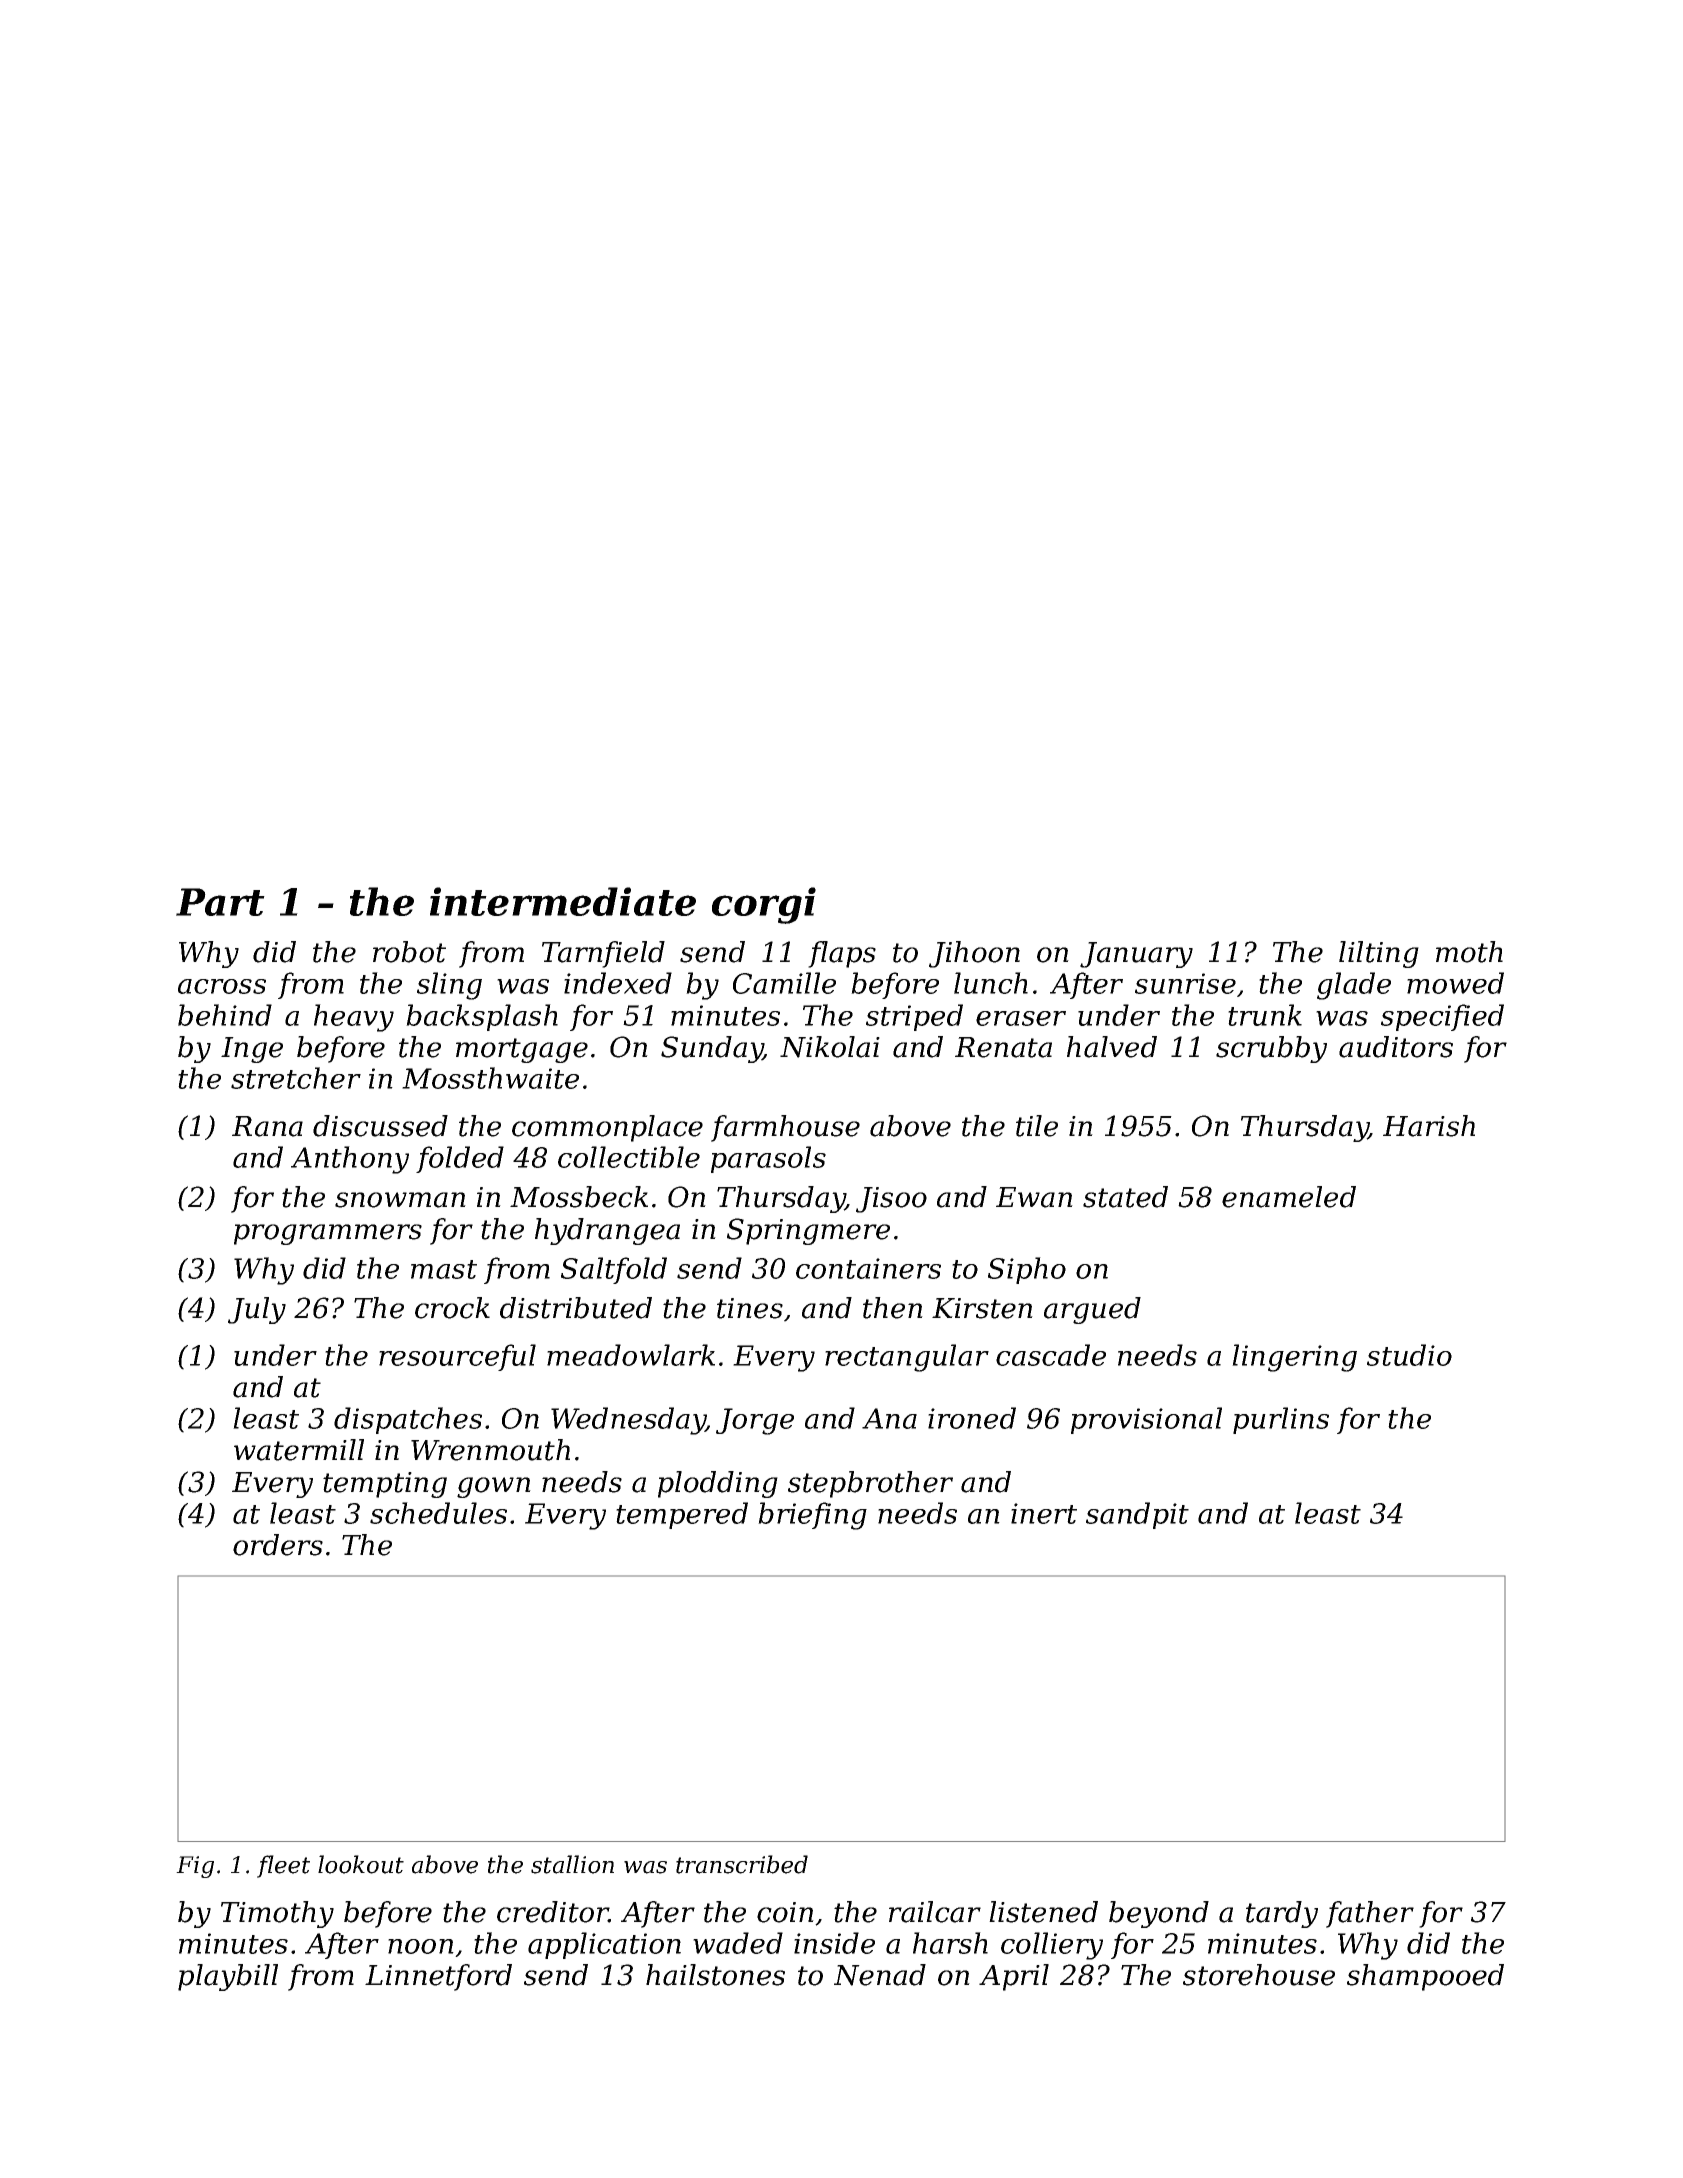 This page has width=1683, height=2178. What do you see at coordinates (974, 954) in the page?
I see `Jihoon` at bounding box center [974, 954].
